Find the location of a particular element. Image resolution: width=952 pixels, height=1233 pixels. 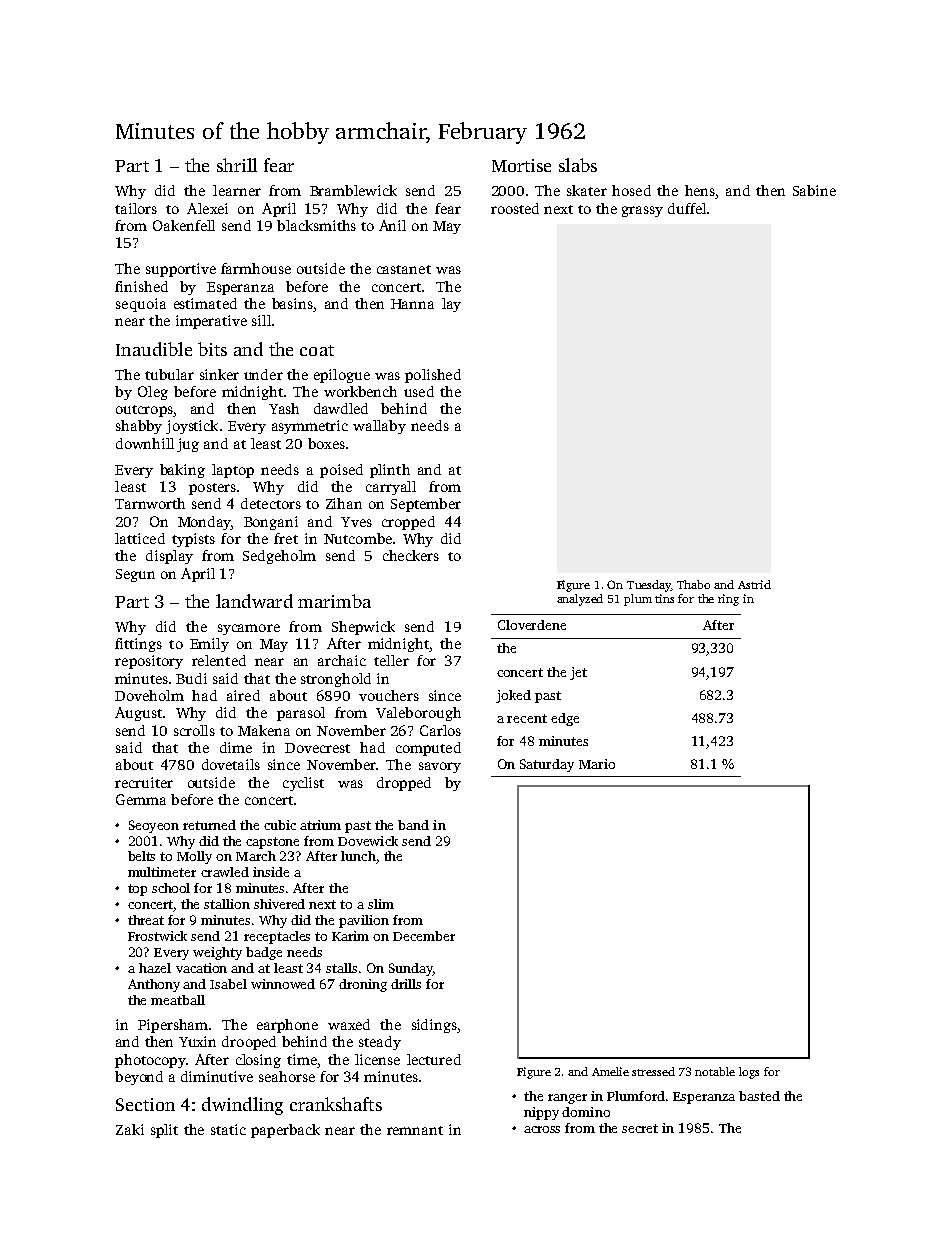

shrill is located at coordinates (237, 165).
